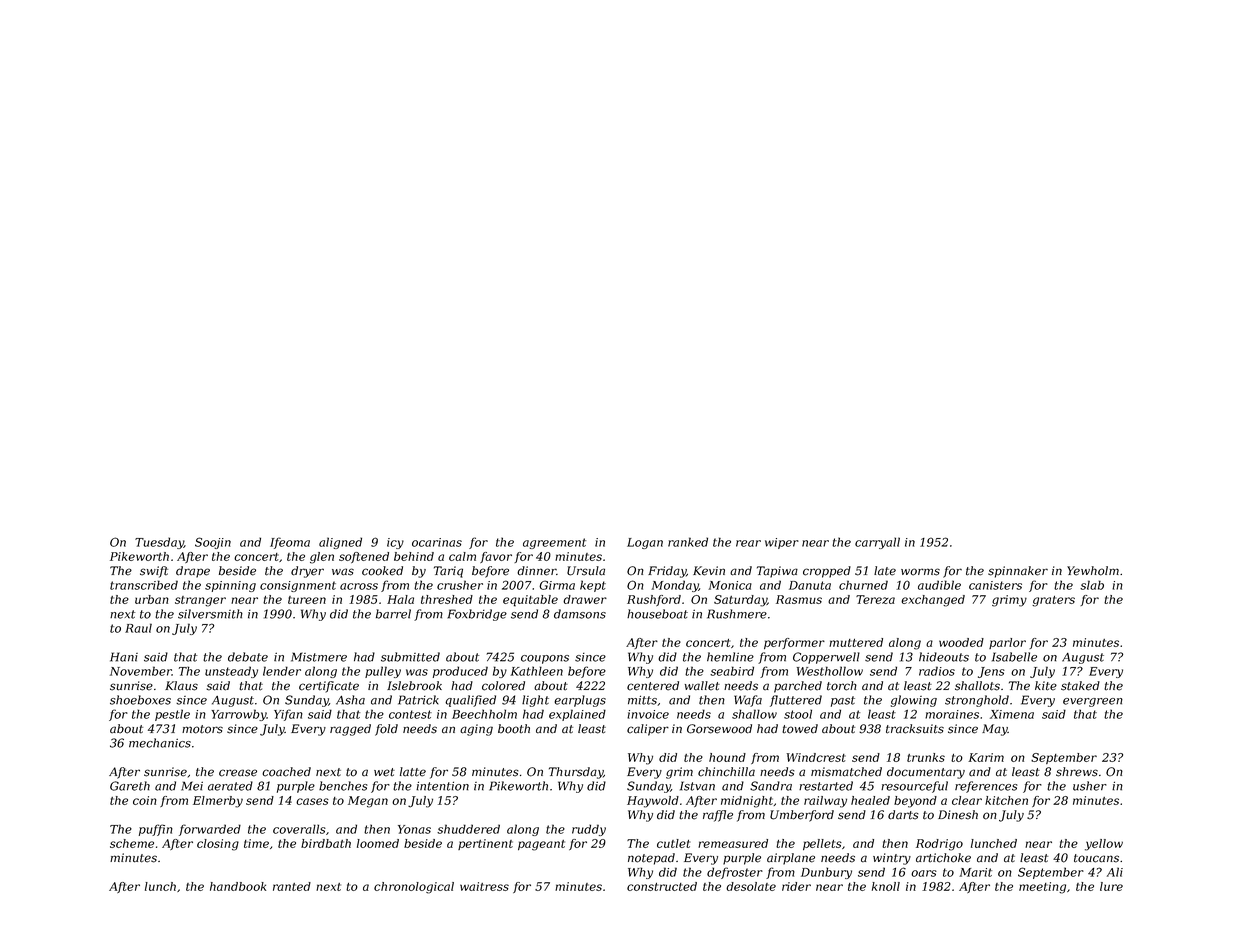 This screenshot has width=1233, height=952. What do you see at coordinates (554, 543) in the screenshot?
I see `agreement` at bounding box center [554, 543].
